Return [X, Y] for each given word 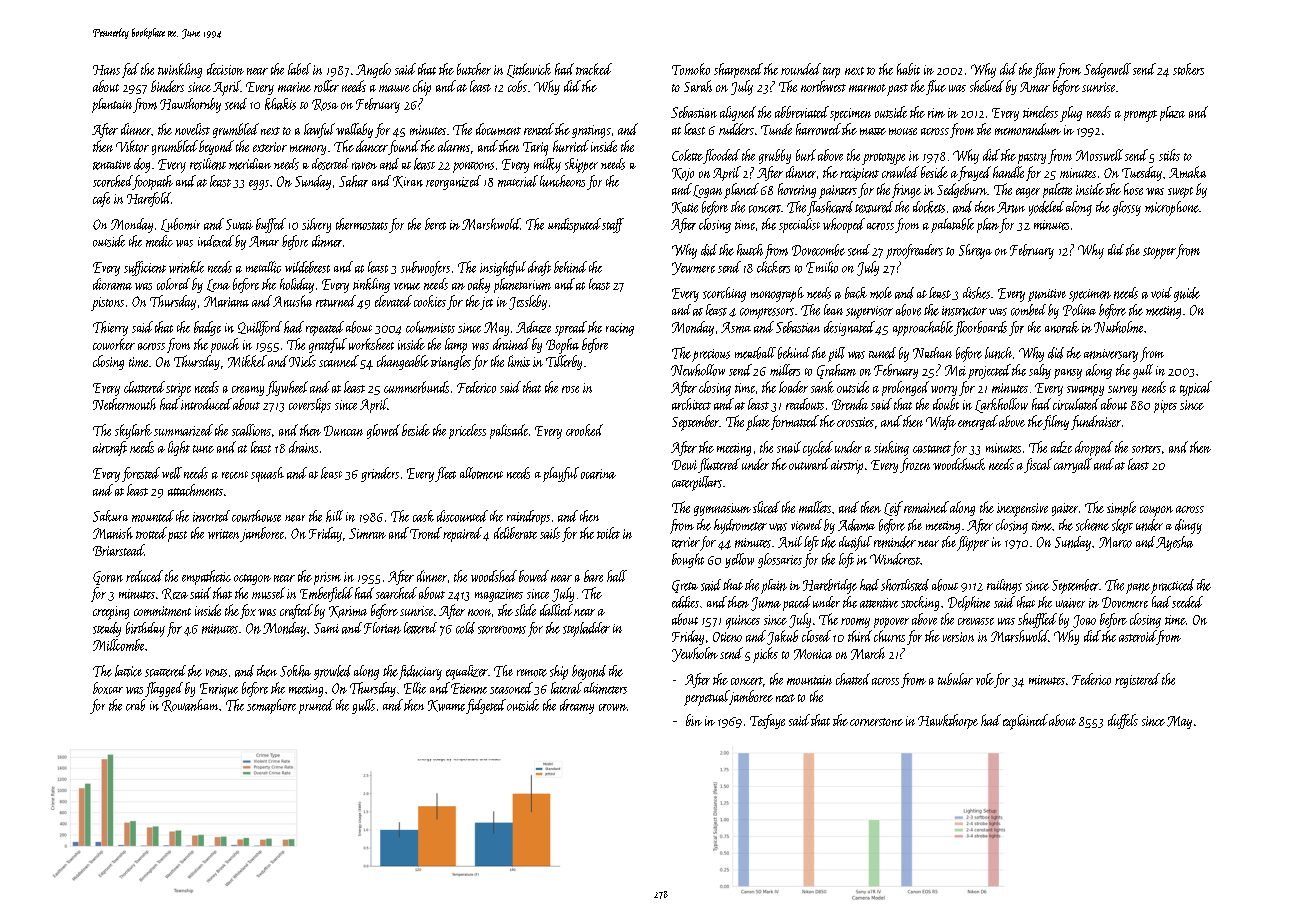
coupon [1156, 511]
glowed [383, 431]
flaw [1044, 70]
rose [570, 389]
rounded [801, 69]
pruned [316, 706]
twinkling [180, 70]
